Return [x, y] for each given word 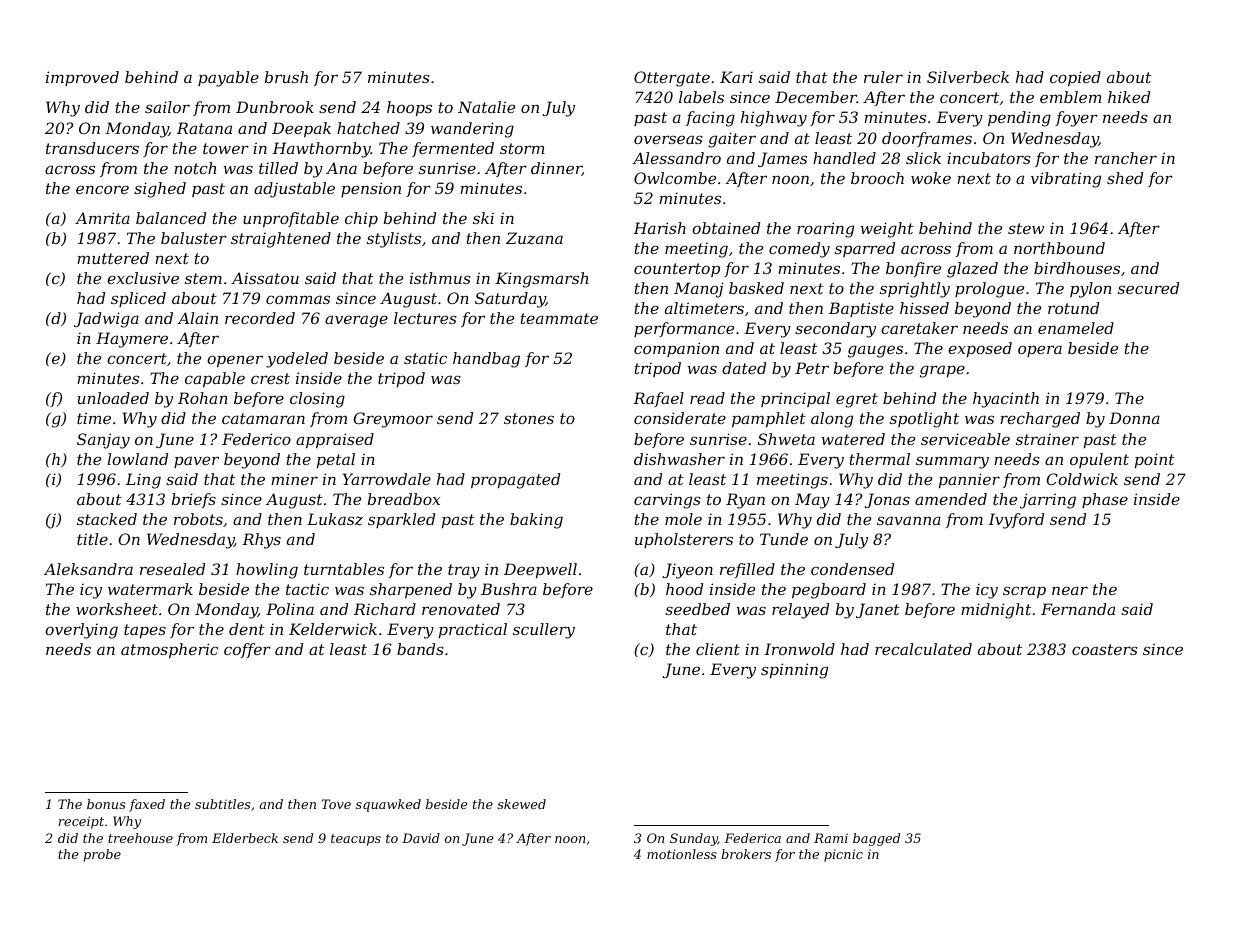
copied [1075, 78]
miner [294, 479]
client [718, 649]
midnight [996, 611]
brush [286, 77]
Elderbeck [245, 838]
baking [536, 521]
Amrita [102, 218]
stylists [394, 240]
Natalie [486, 107]
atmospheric [169, 650]
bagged [876, 839]
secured [1148, 288]
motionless [682, 854]
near [1070, 590]
